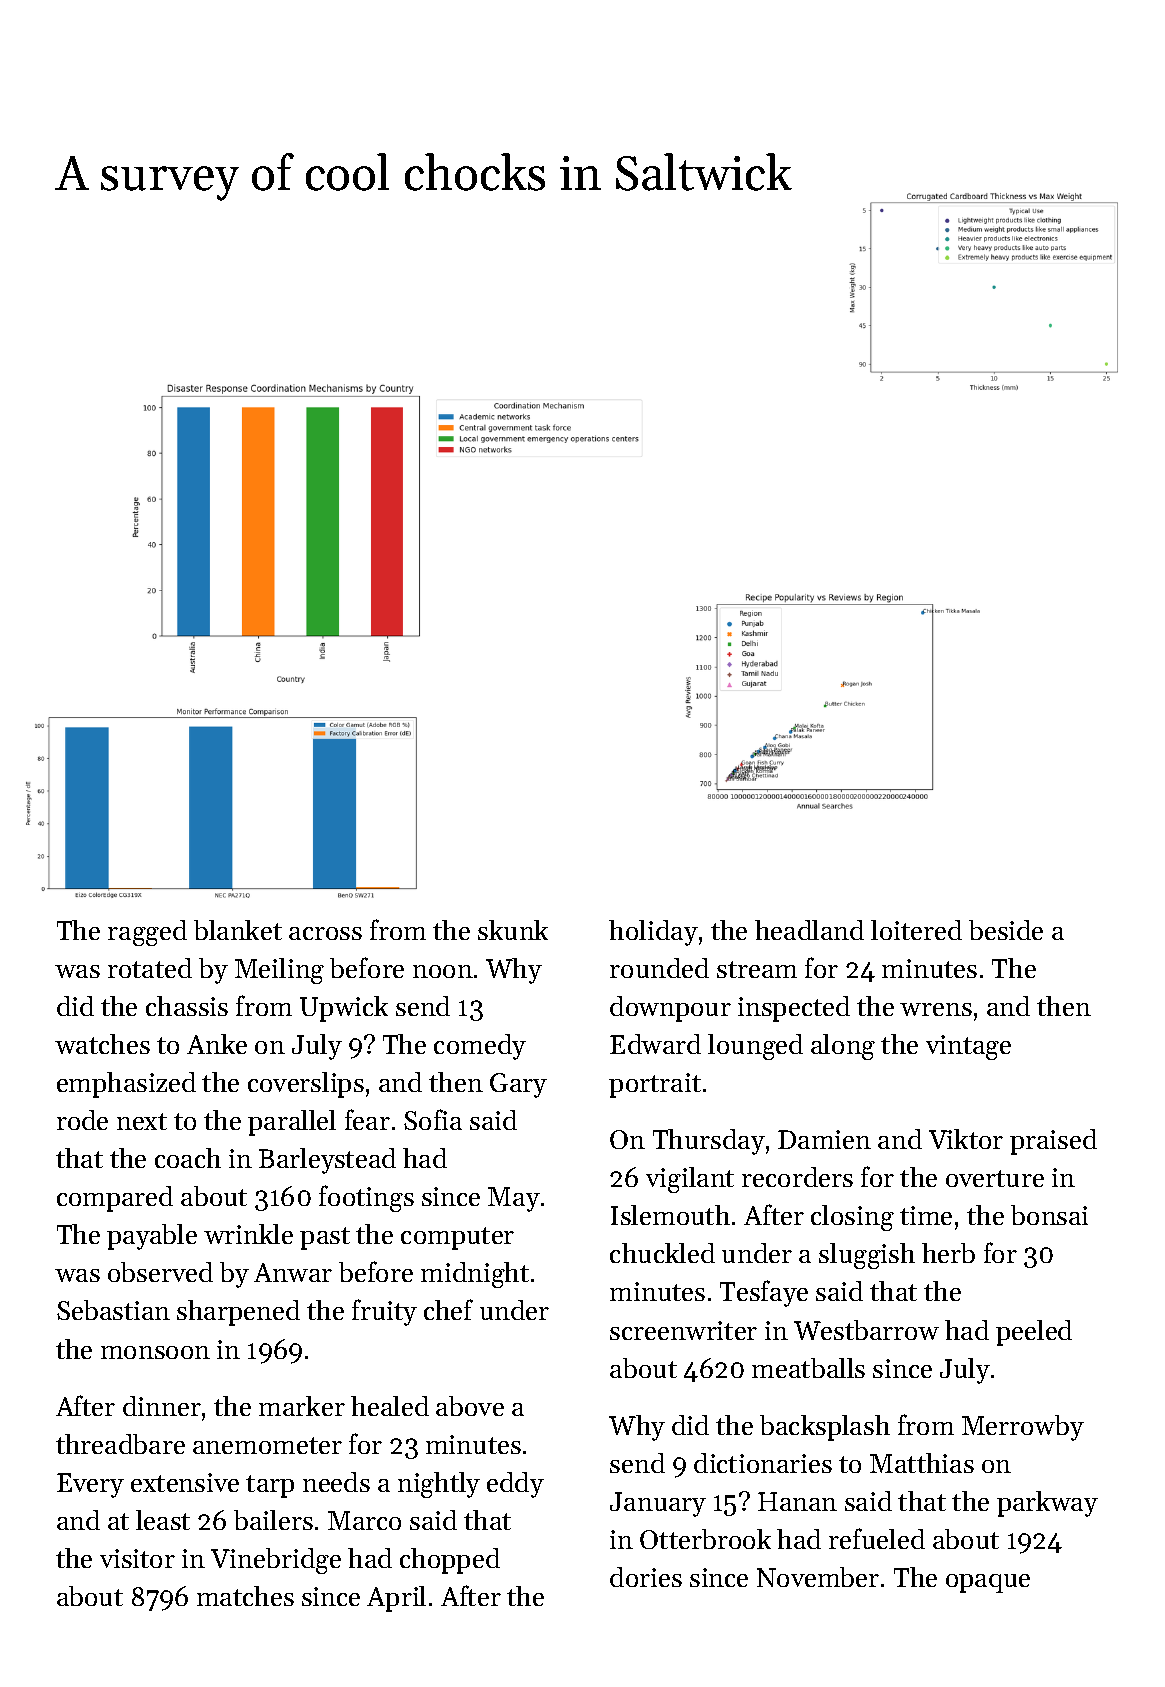 The height and width of the screenshot is (1687, 1165). I want to click on fruity, so click(384, 1312).
